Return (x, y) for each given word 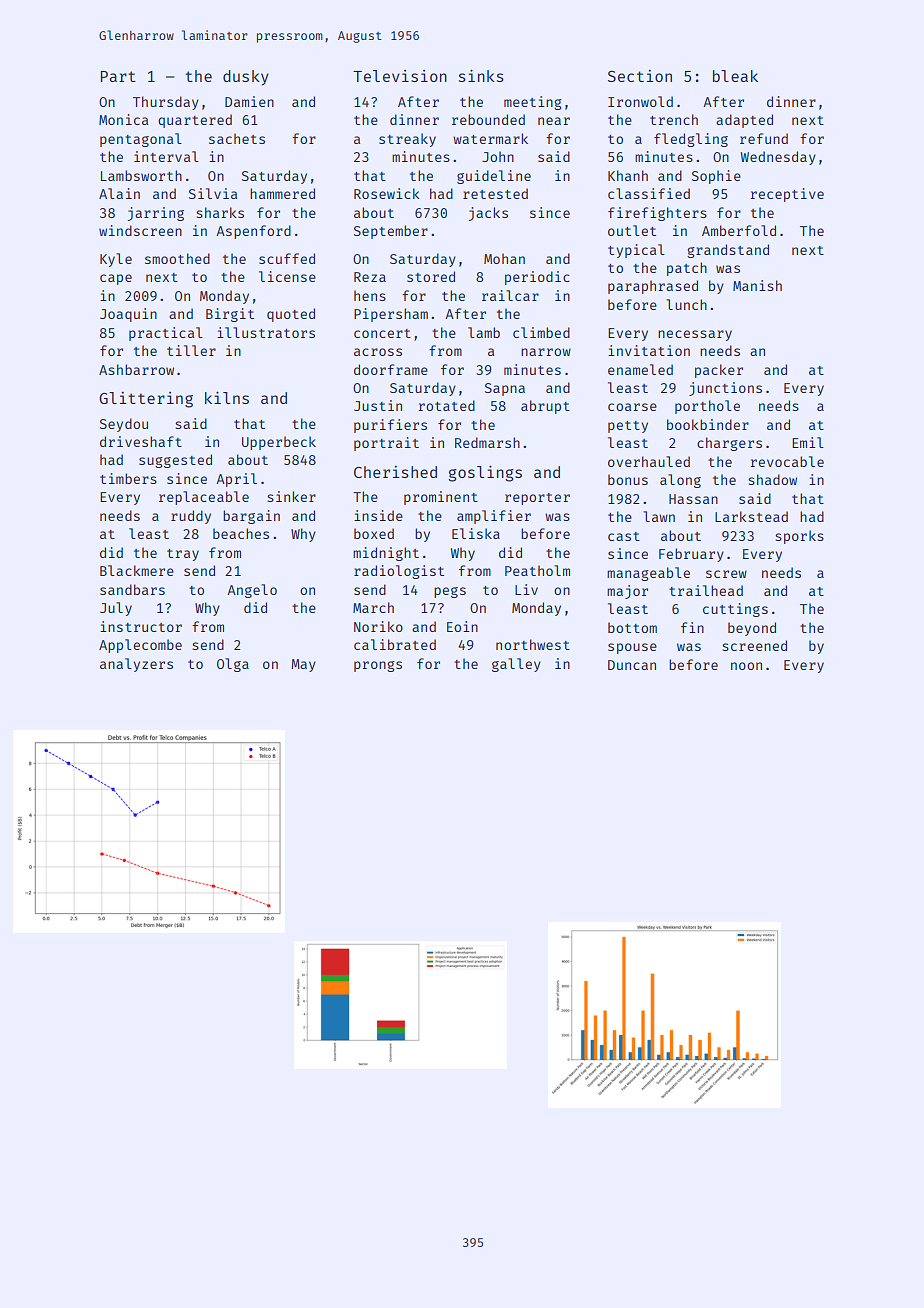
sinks (481, 75)
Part (118, 76)
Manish (757, 285)
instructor (141, 626)
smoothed (177, 258)
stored (431, 276)
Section (640, 76)
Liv (526, 589)
